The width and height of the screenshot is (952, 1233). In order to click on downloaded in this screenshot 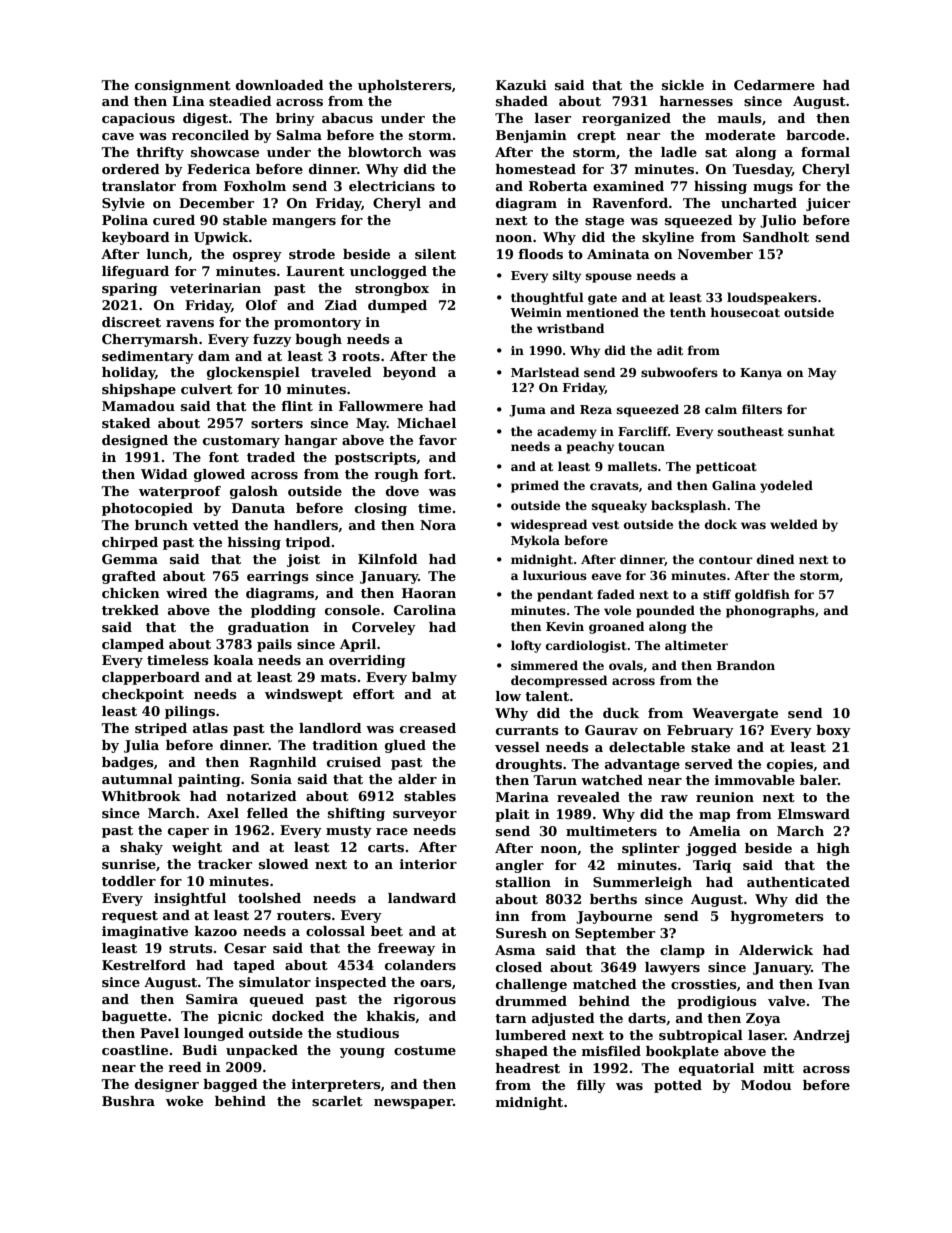, I will do `click(280, 85)`.
